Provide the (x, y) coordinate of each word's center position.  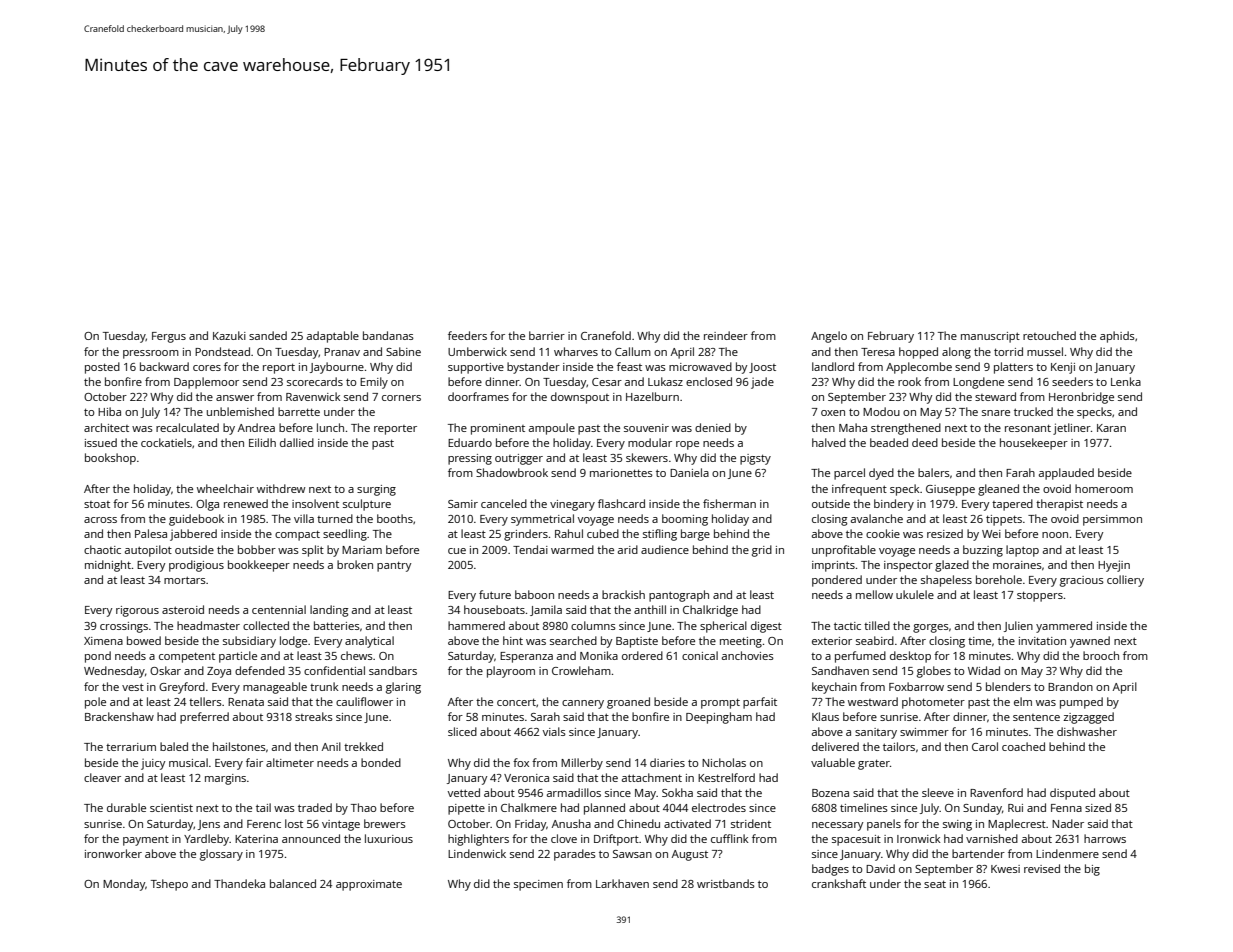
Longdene (978, 383)
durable (126, 807)
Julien (1018, 626)
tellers (205, 701)
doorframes (478, 396)
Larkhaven (622, 883)
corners (401, 398)
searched (573, 640)
